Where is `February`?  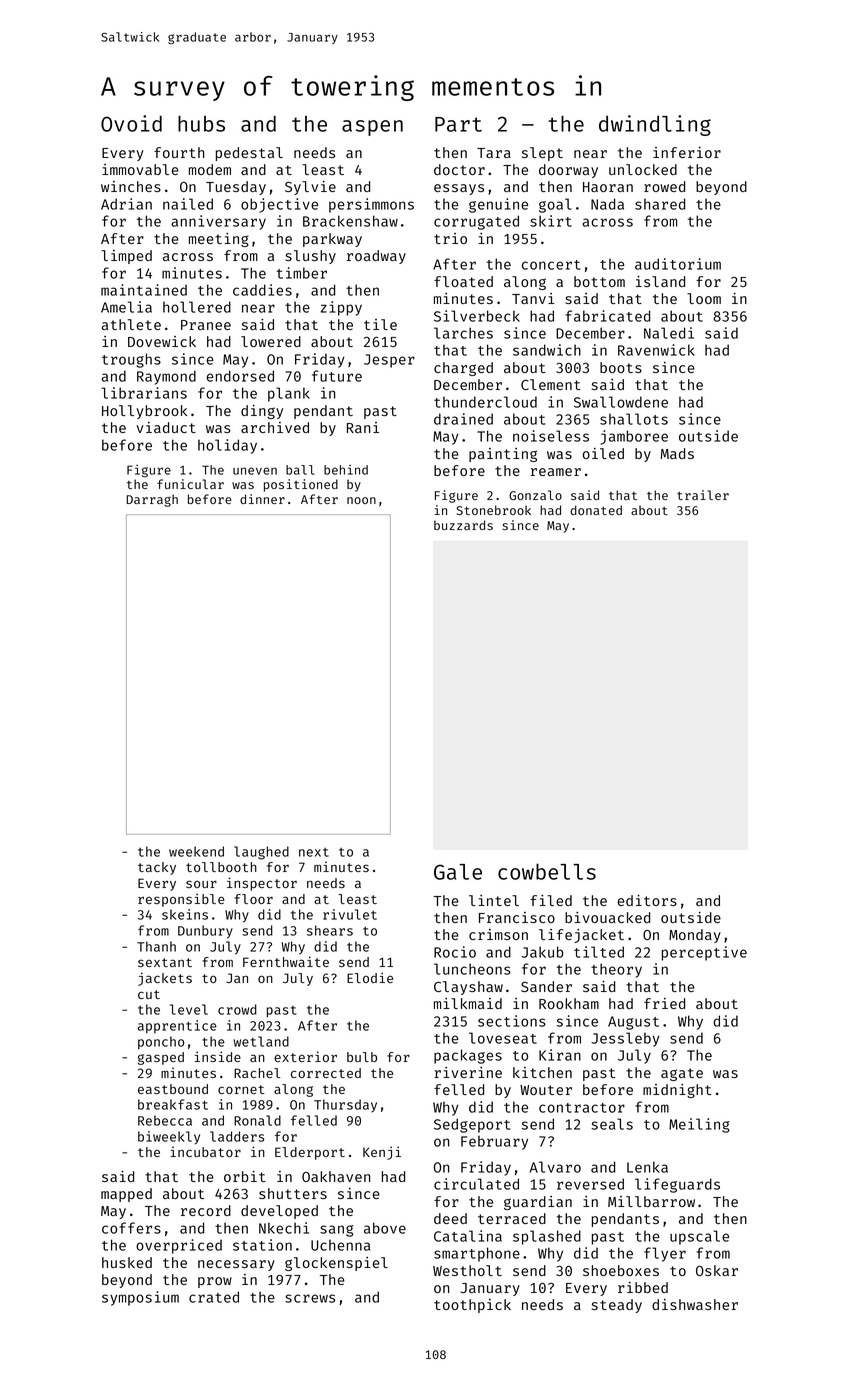 February is located at coordinates (494, 1142).
